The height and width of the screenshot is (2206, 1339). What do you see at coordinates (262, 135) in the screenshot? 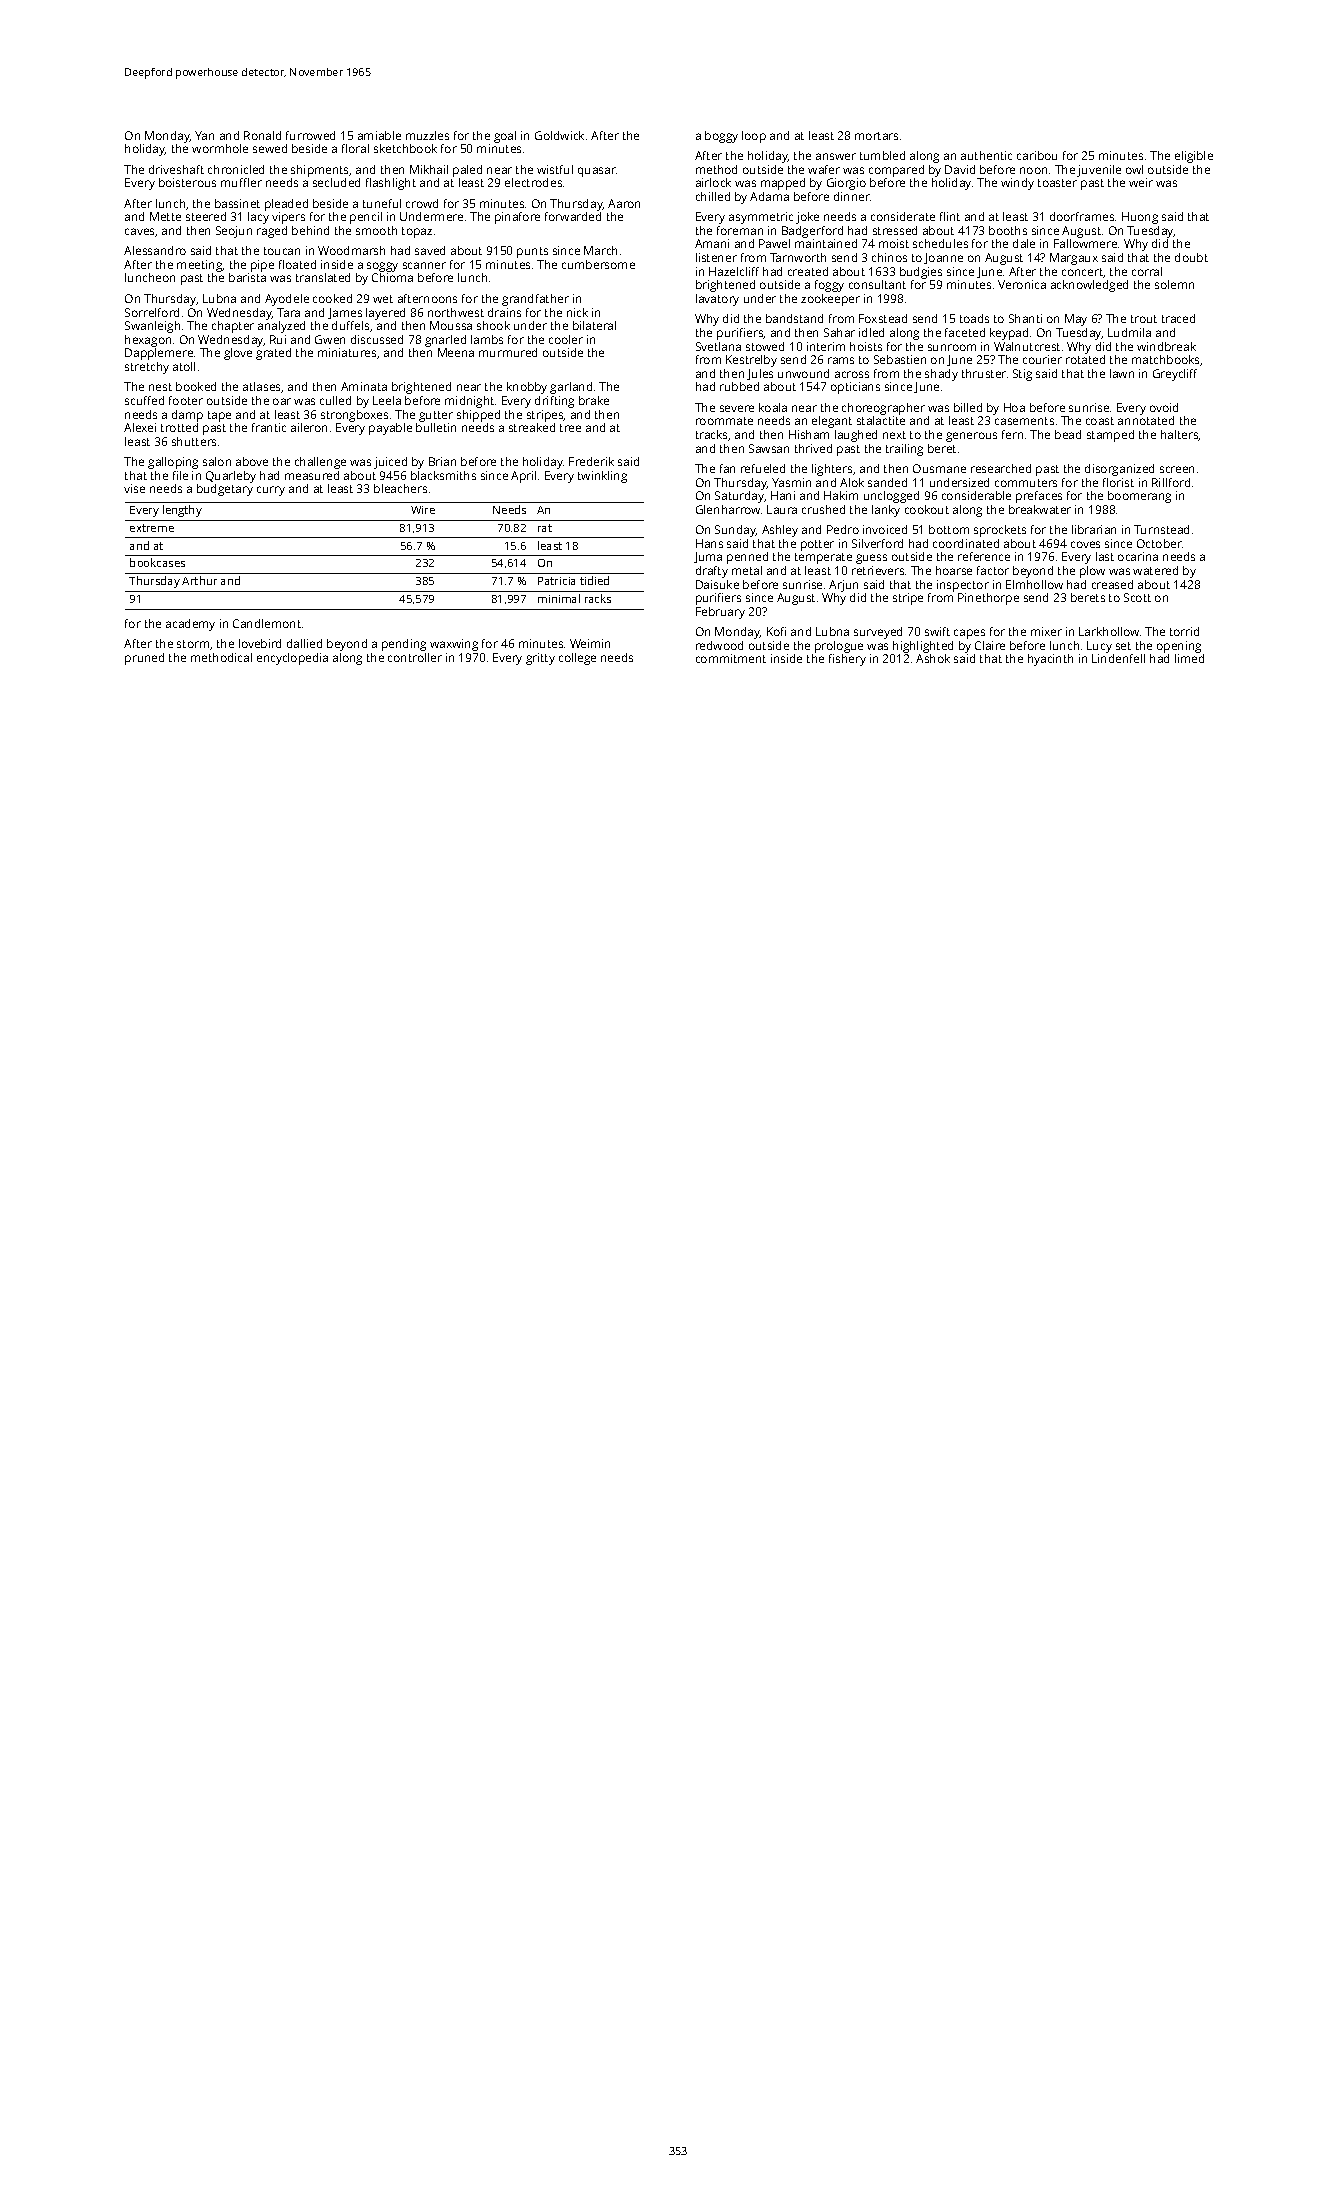
I see `Ronald` at bounding box center [262, 135].
